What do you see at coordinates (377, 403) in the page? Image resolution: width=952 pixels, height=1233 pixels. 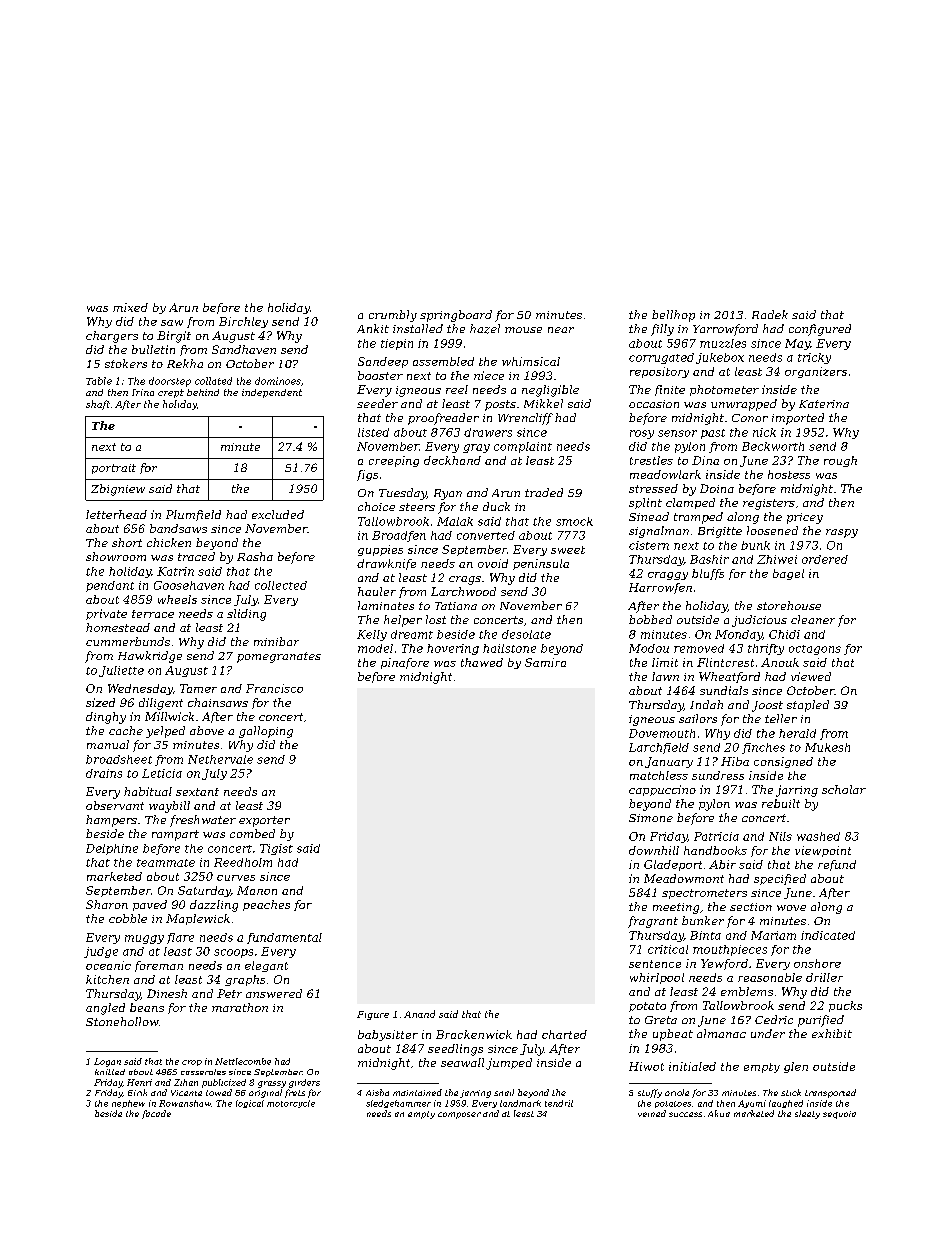 I see `seeder` at bounding box center [377, 403].
